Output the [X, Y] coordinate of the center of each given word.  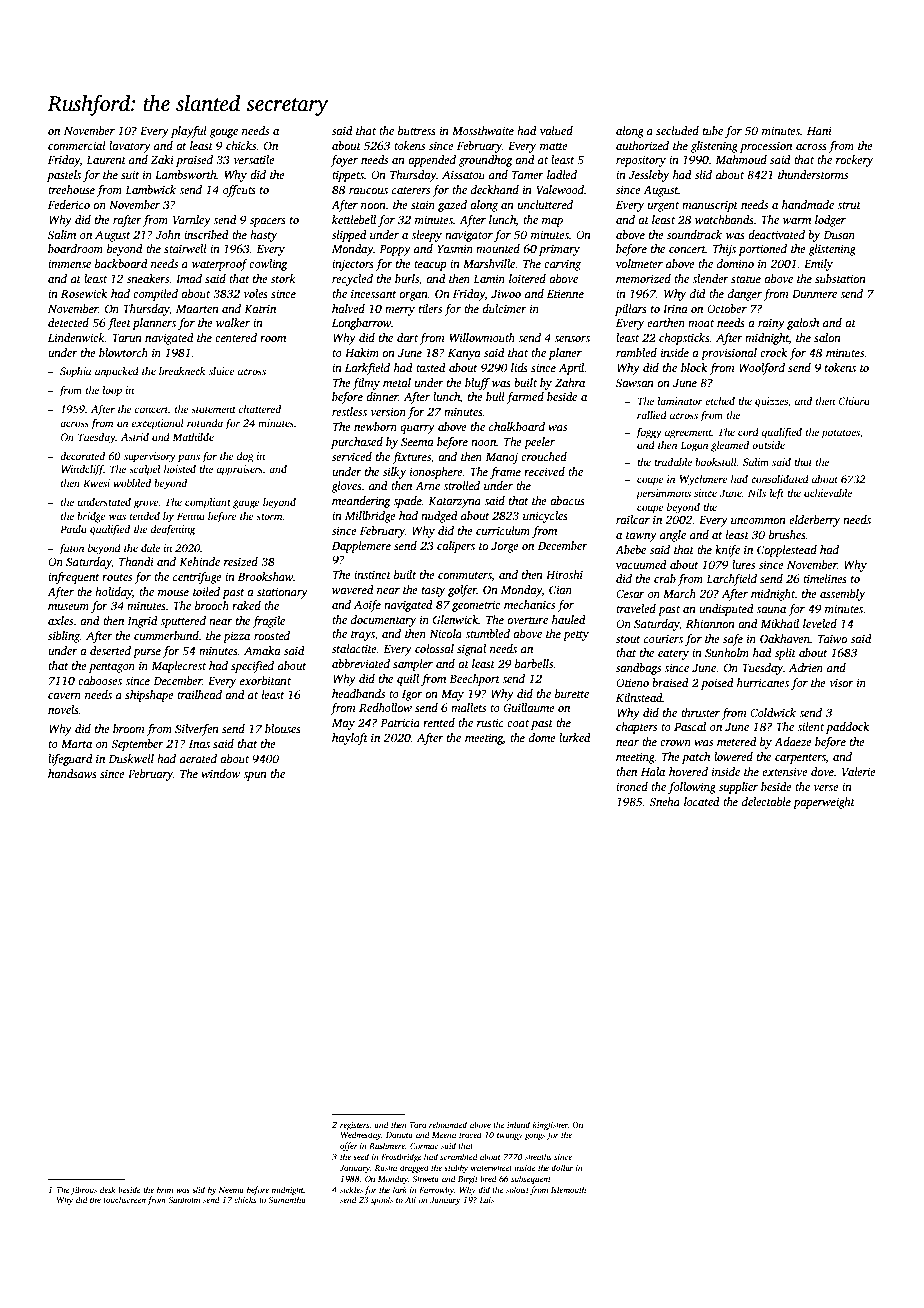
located [702, 801]
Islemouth [568, 1189]
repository [641, 161]
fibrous [84, 1190]
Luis [487, 1200]
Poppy [395, 250]
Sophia [75, 372]
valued [556, 130]
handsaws [72, 773]
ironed [632, 786]
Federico [69, 204]
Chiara [854, 401]
